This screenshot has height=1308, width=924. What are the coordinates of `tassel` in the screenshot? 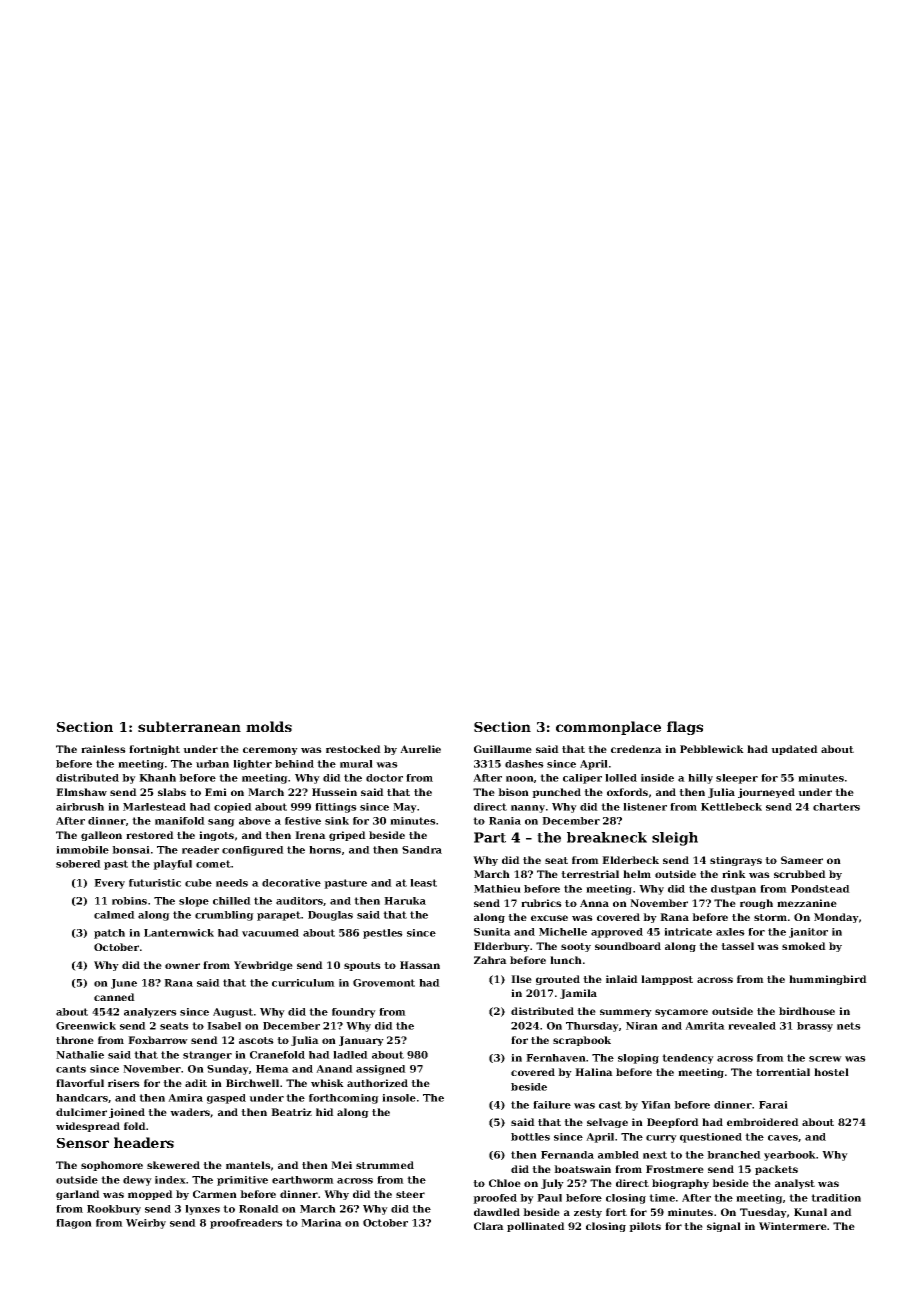 It's located at (737, 946).
